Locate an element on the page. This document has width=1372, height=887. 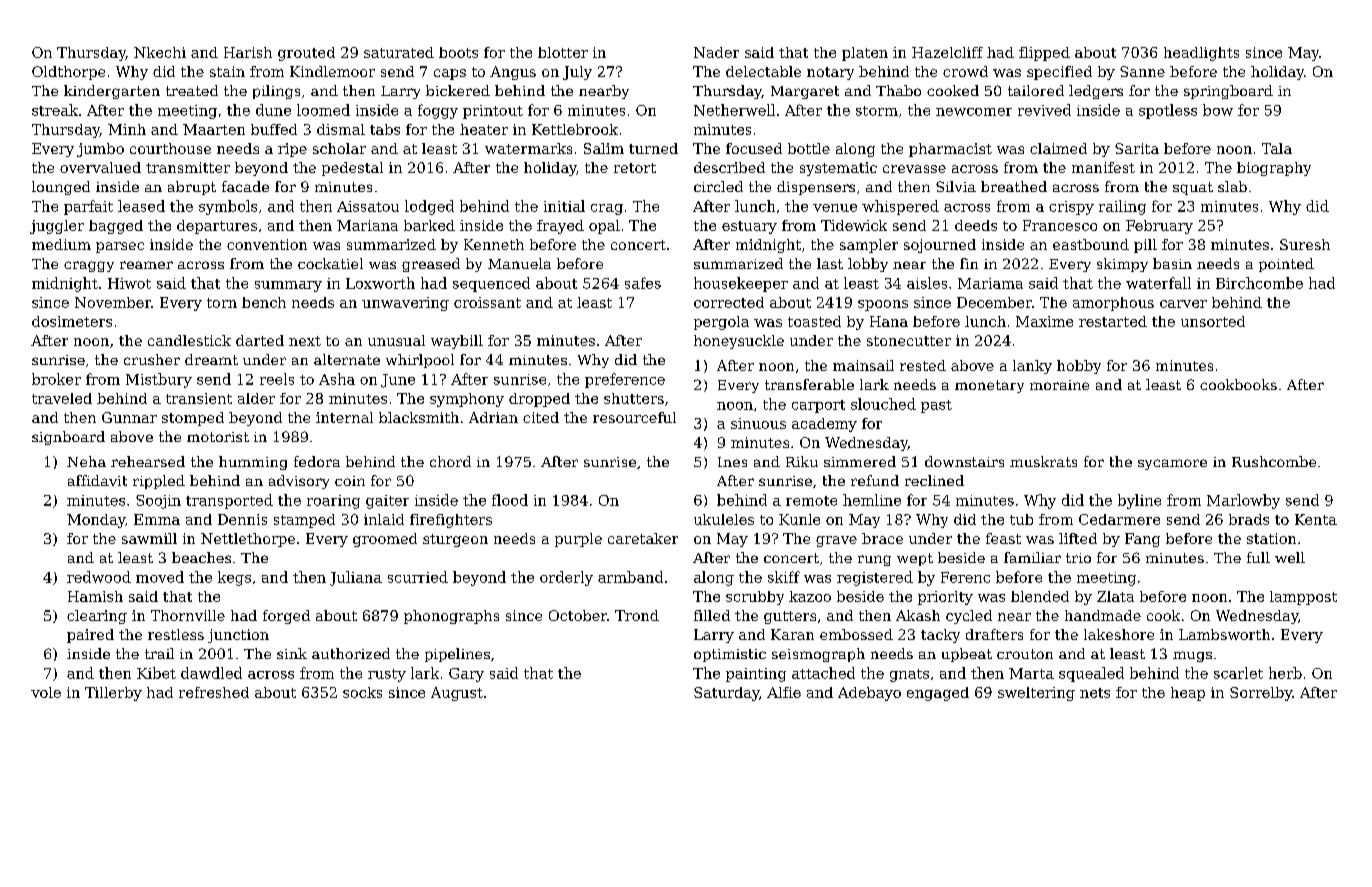
clearing is located at coordinates (97, 617).
